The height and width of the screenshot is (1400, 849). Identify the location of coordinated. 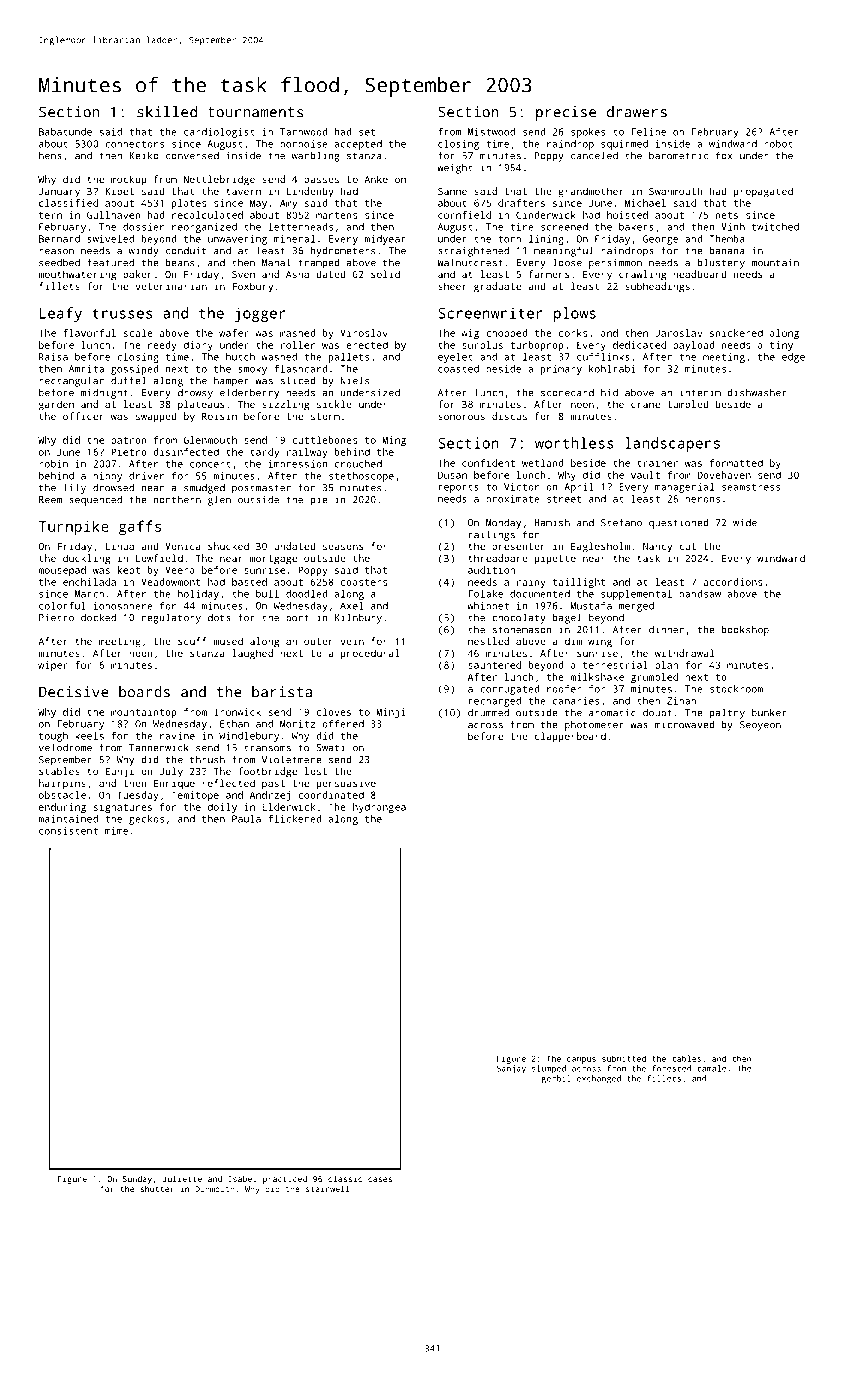
(331, 795).
